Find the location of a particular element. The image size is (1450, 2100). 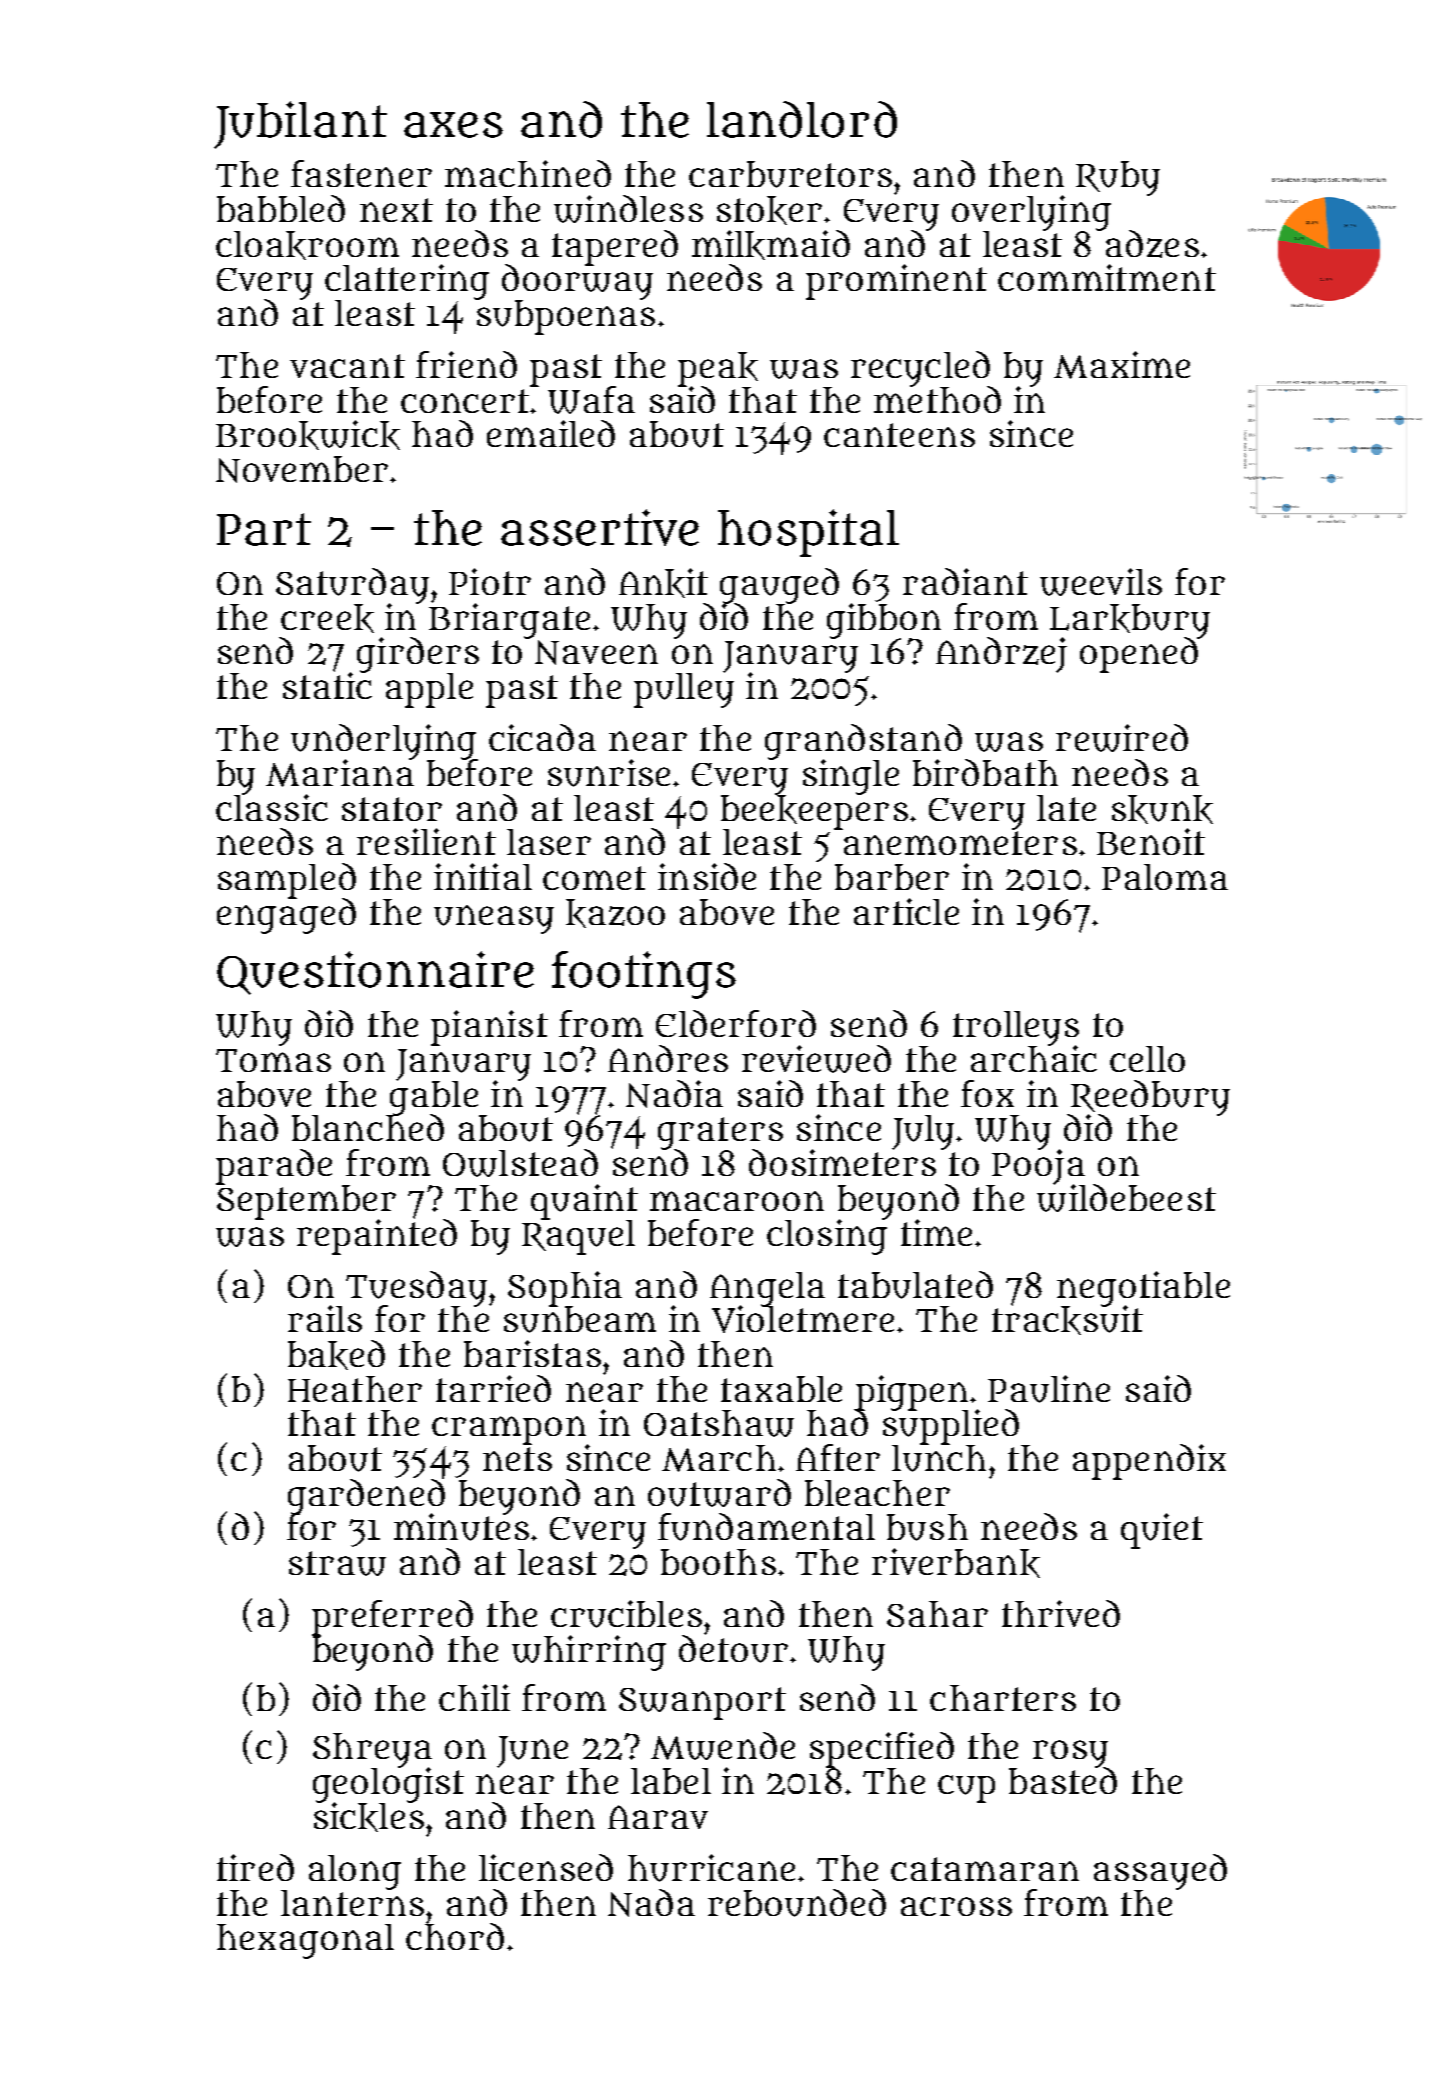

concert is located at coordinates (465, 401).
